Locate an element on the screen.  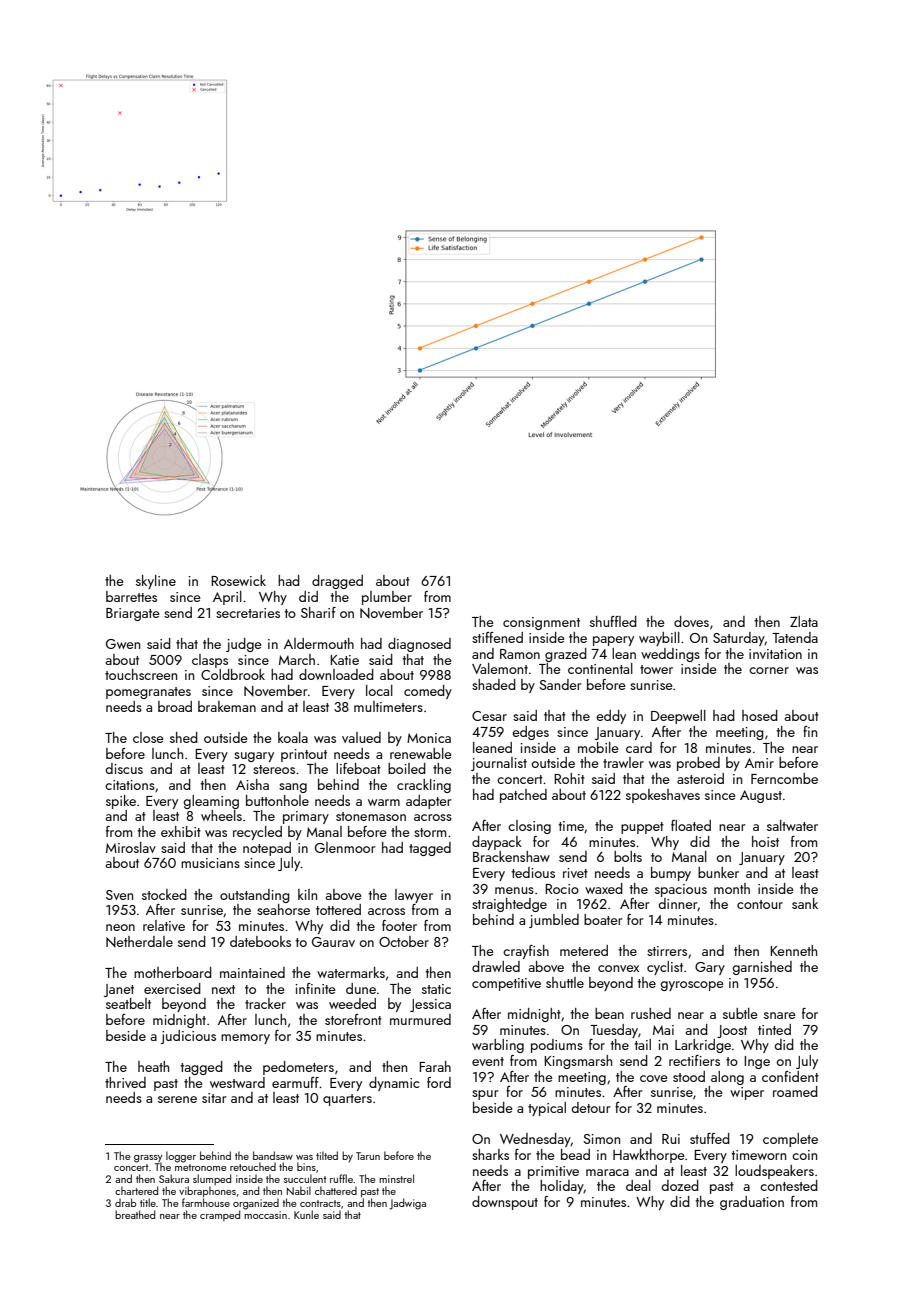
loudspeakers is located at coordinates (774, 1172).
